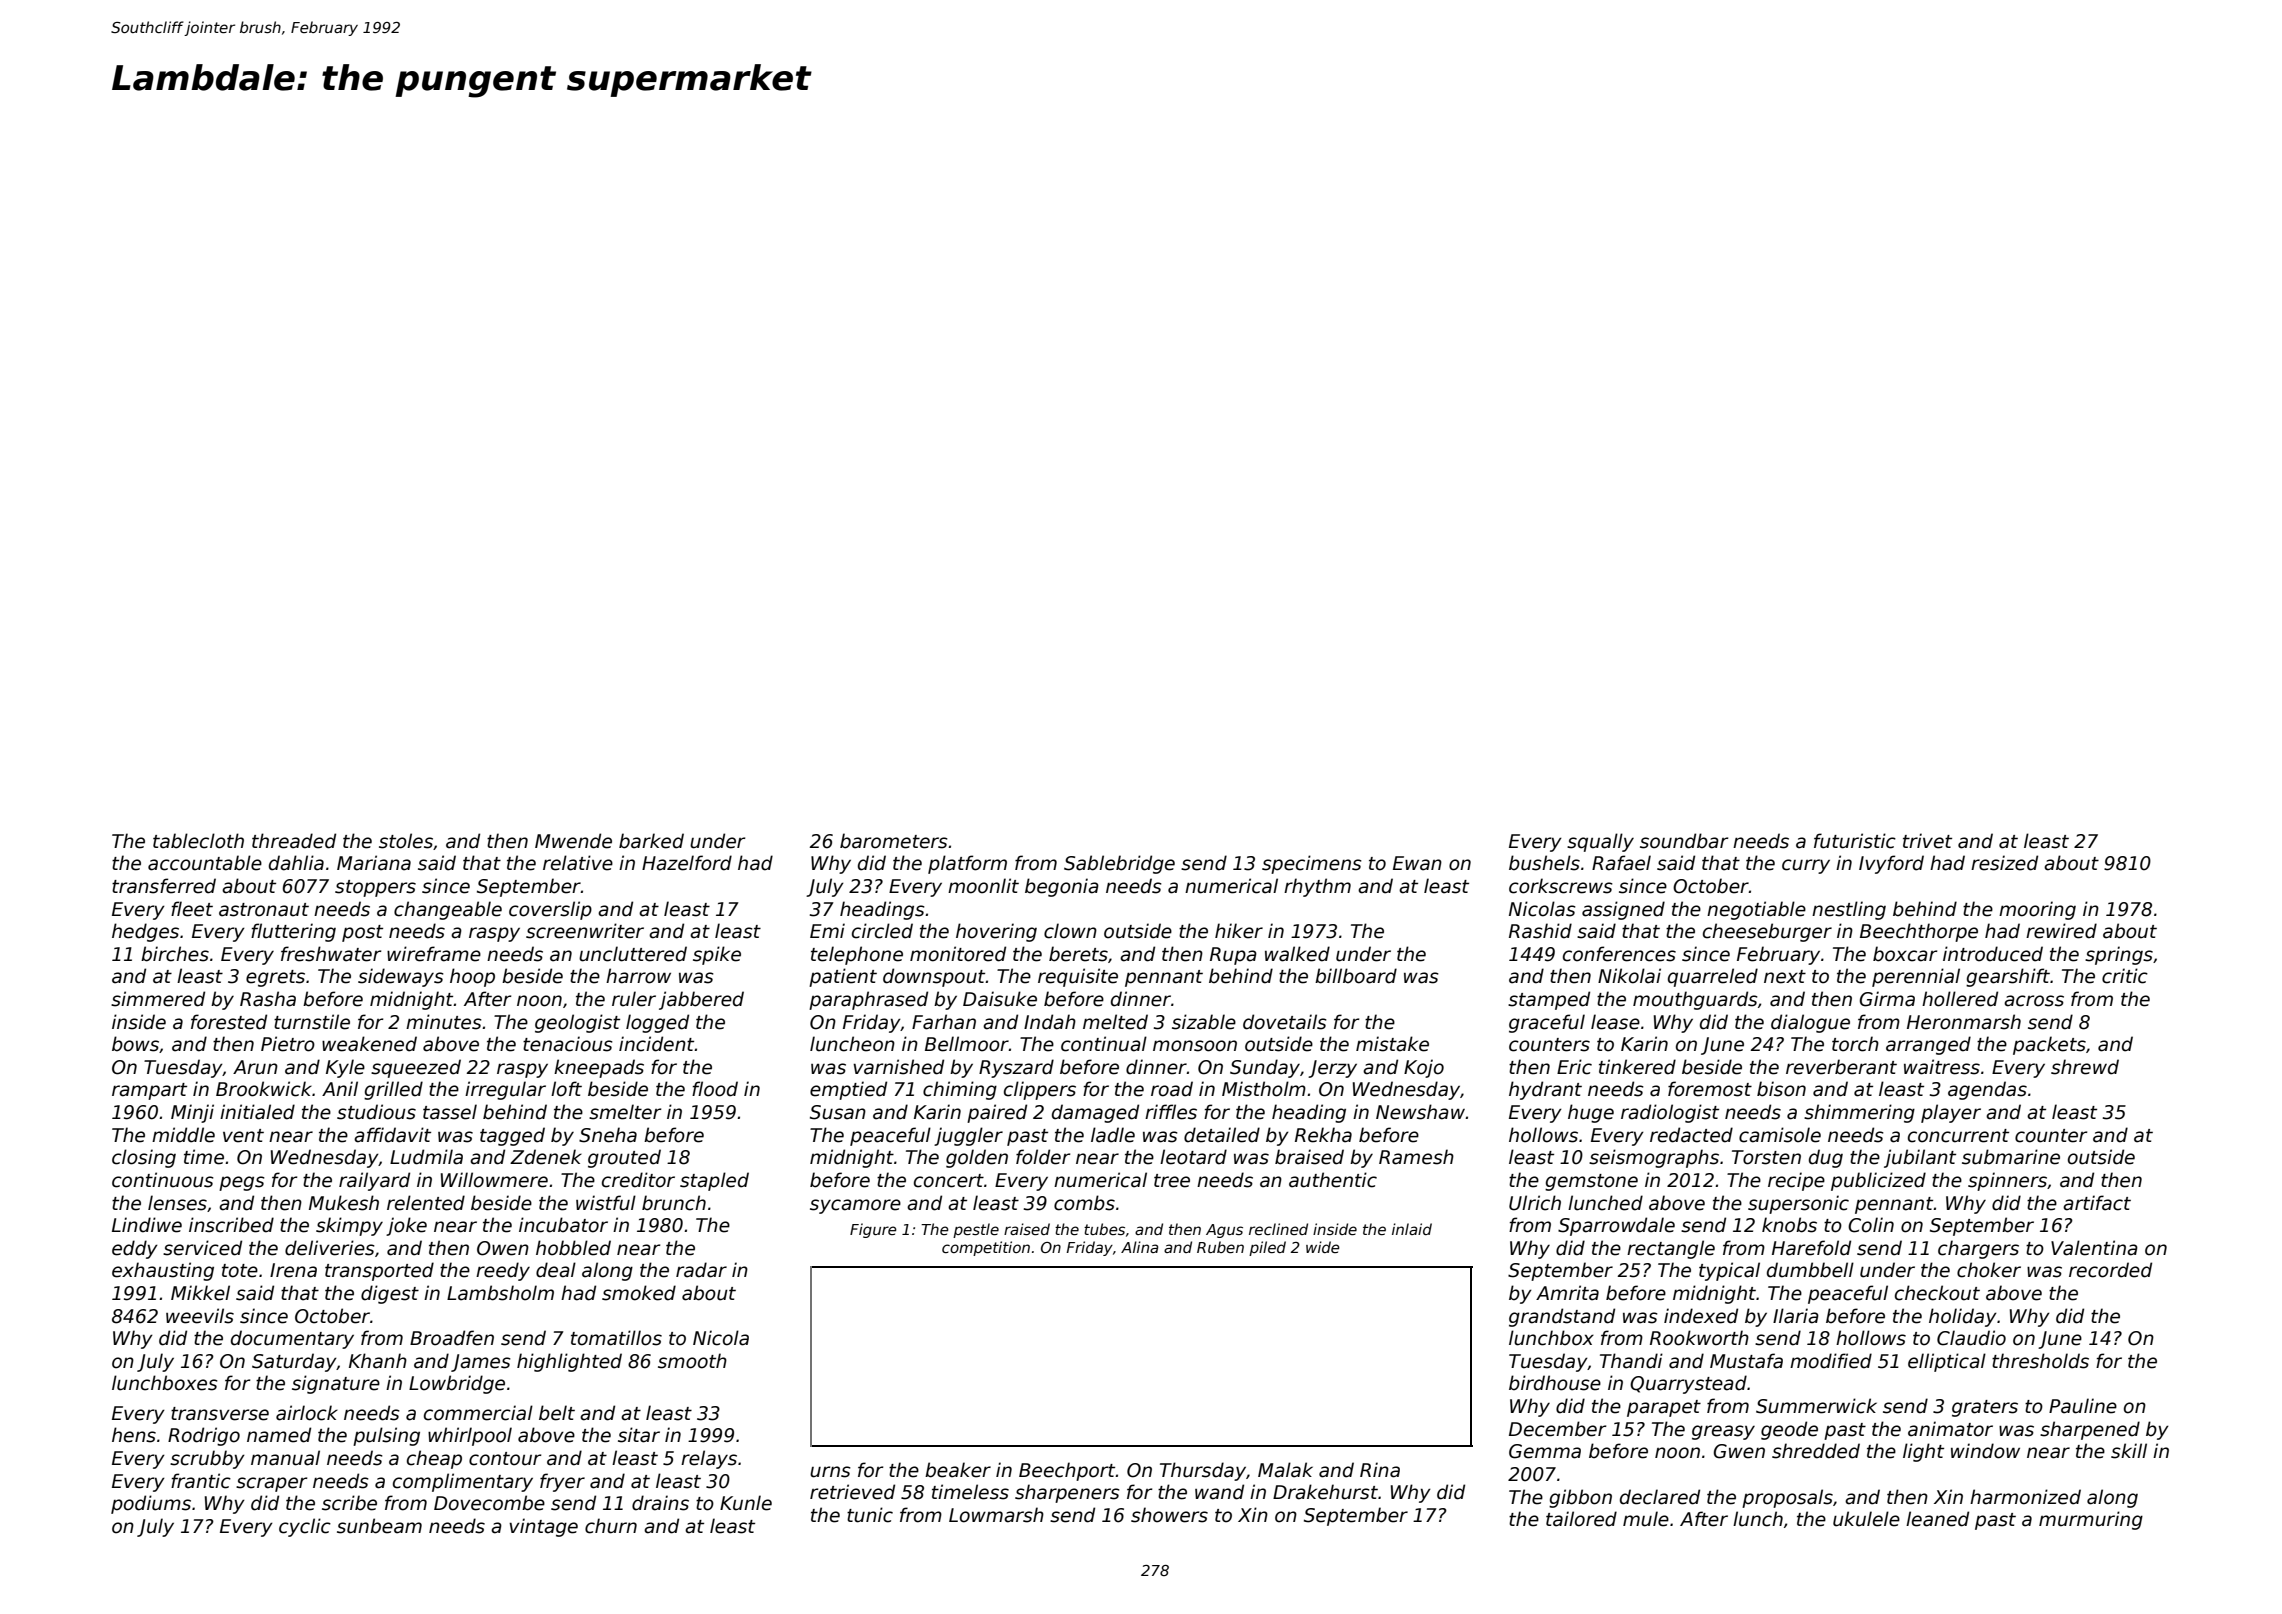 Image resolution: width=2282 pixels, height=1614 pixels. What do you see at coordinates (639, 1293) in the document?
I see `smoked` at bounding box center [639, 1293].
